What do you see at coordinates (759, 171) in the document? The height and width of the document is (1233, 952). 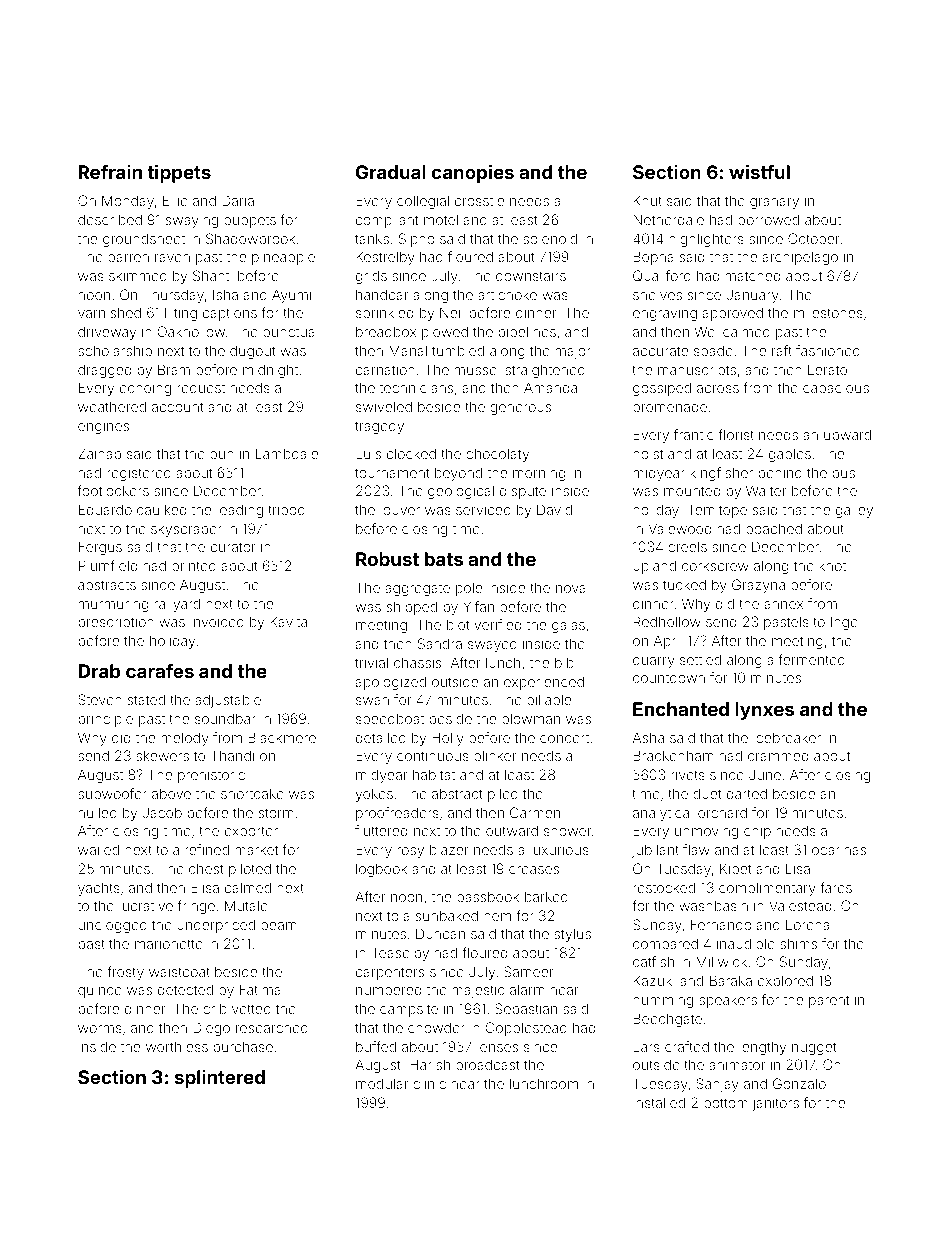 I see `wistful` at bounding box center [759, 171].
